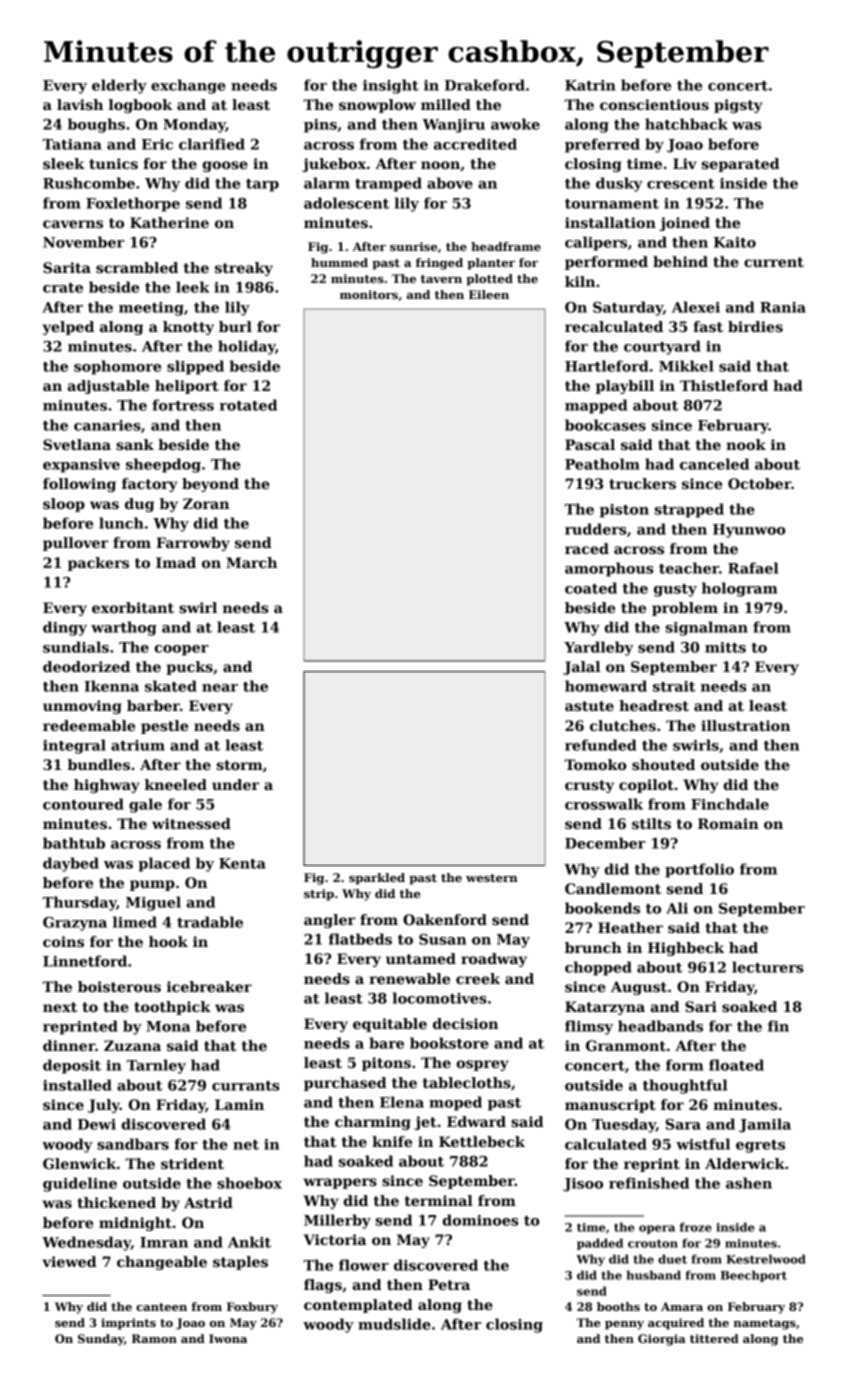  What do you see at coordinates (188, 86) in the image?
I see `exchange` at bounding box center [188, 86].
